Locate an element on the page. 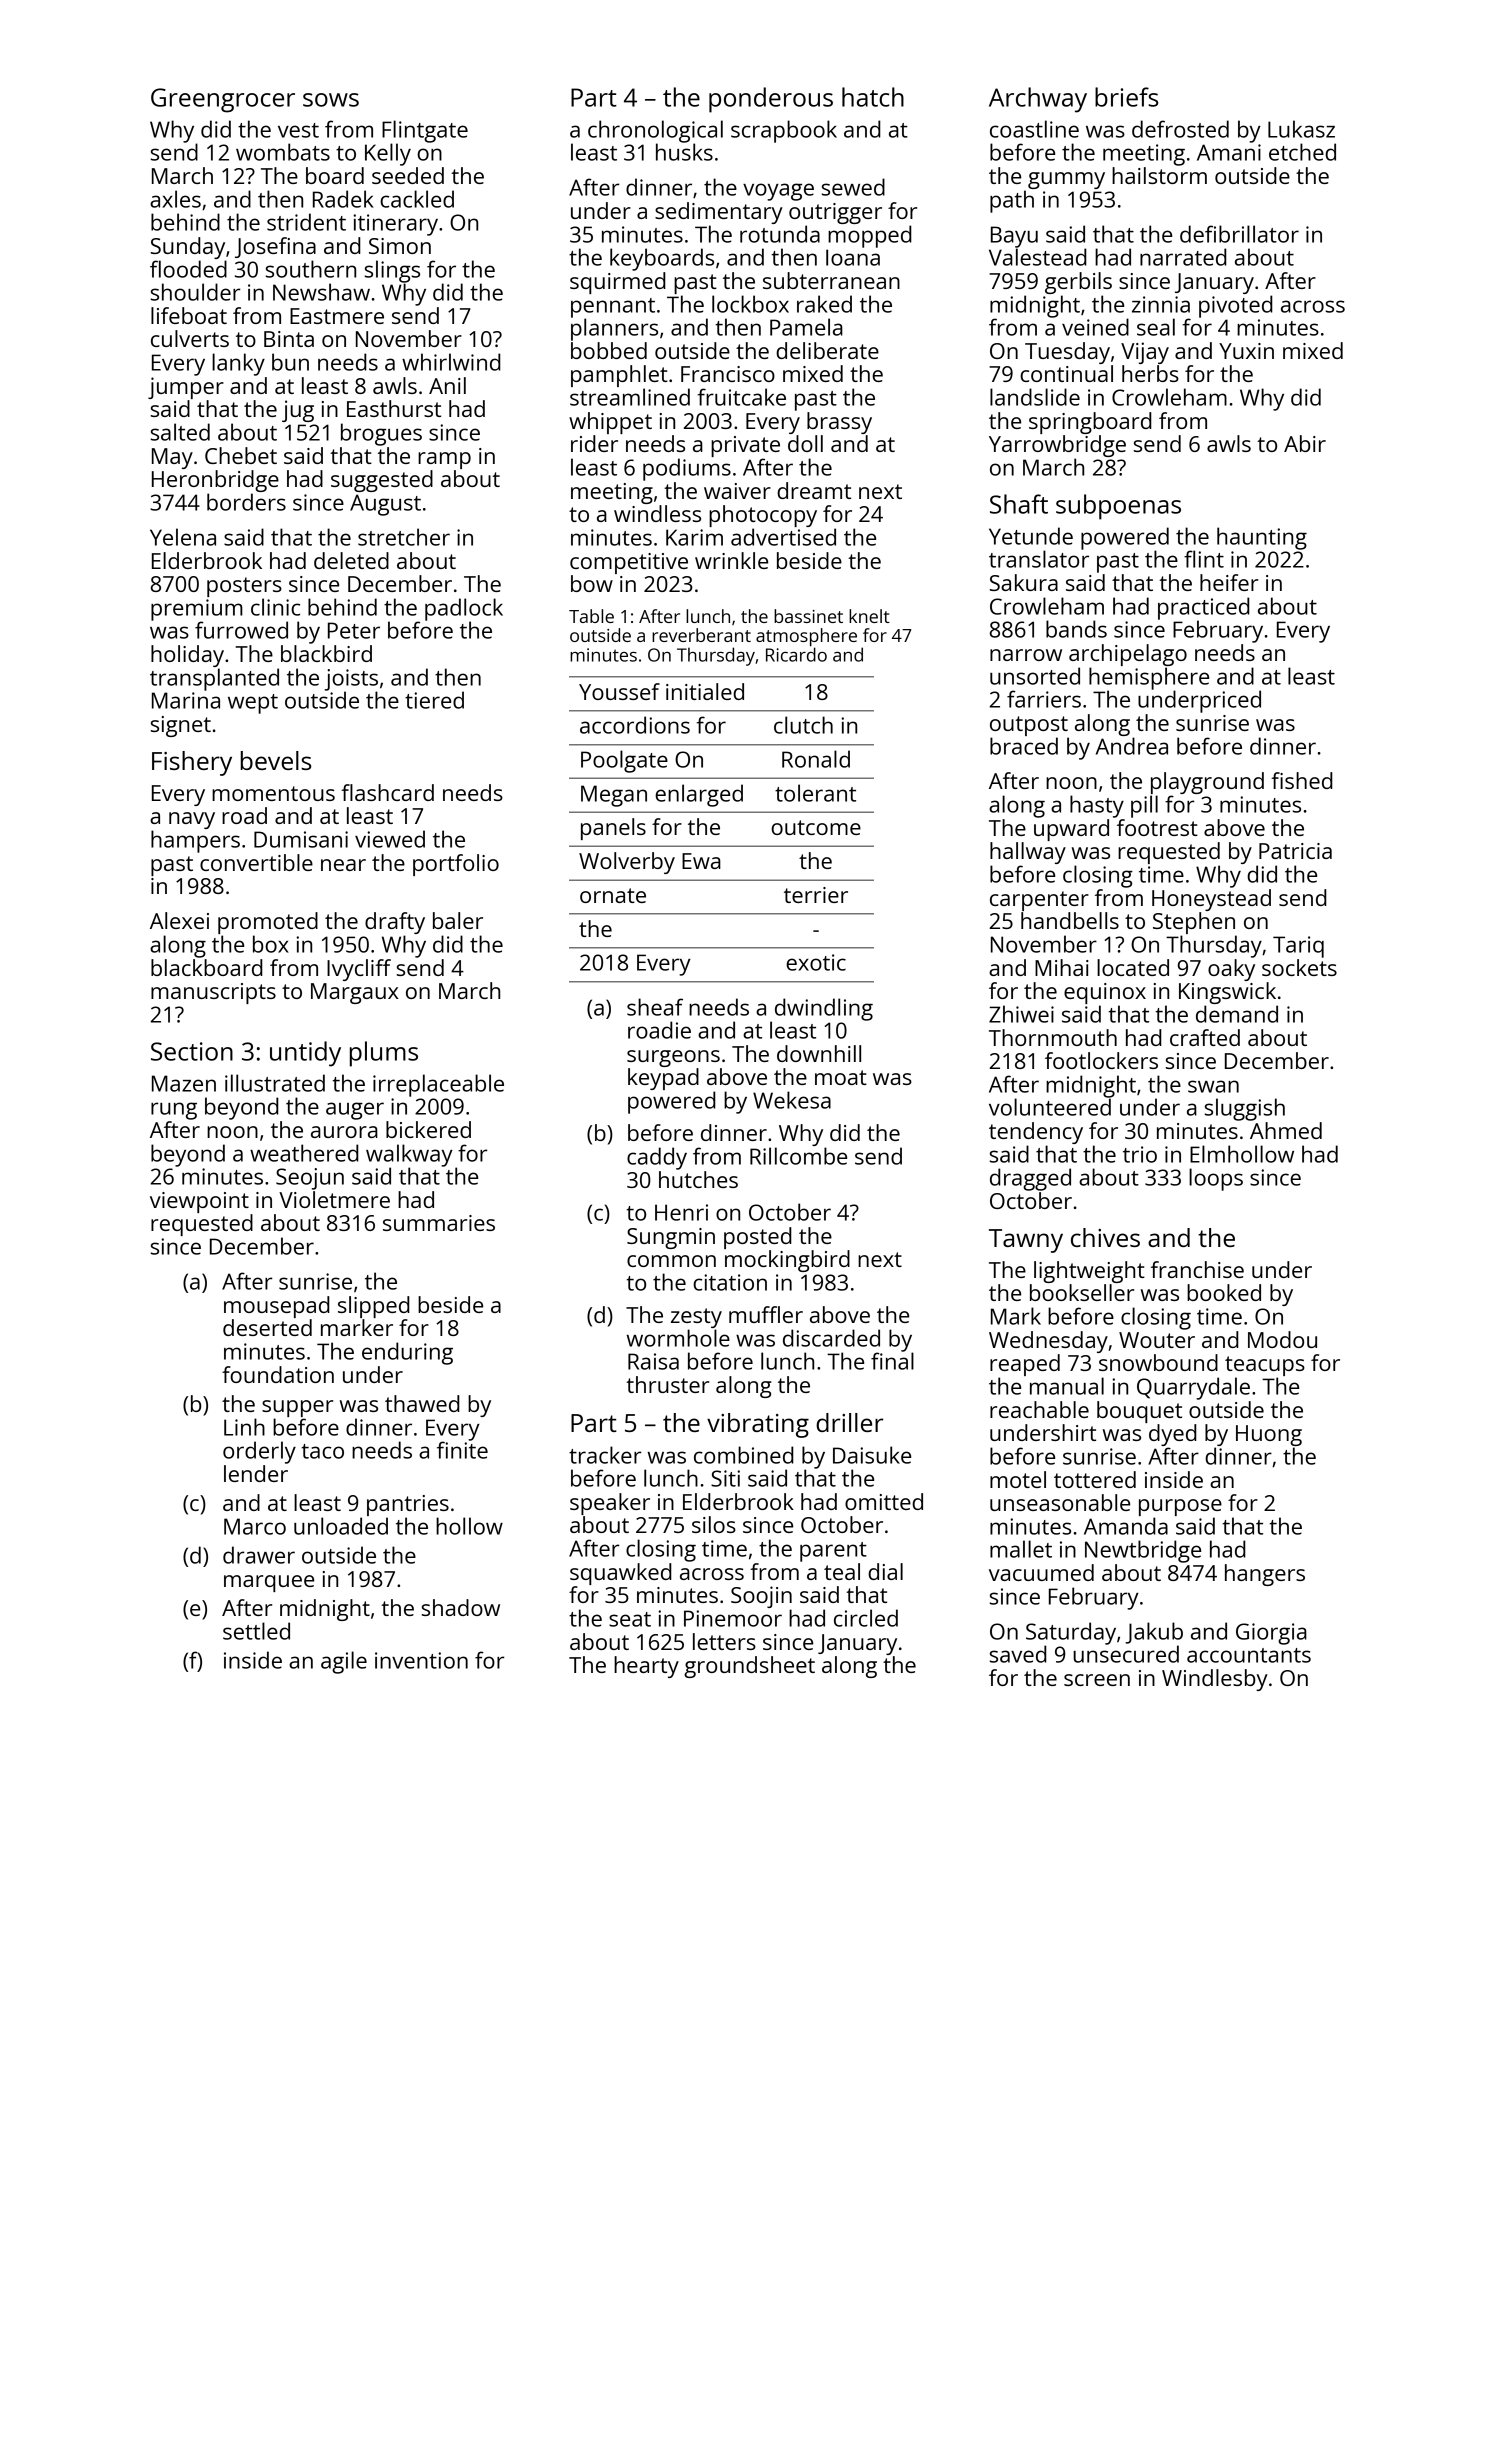 The image size is (1496, 2464). irreplaceable is located at coordinates (438, 1085).
